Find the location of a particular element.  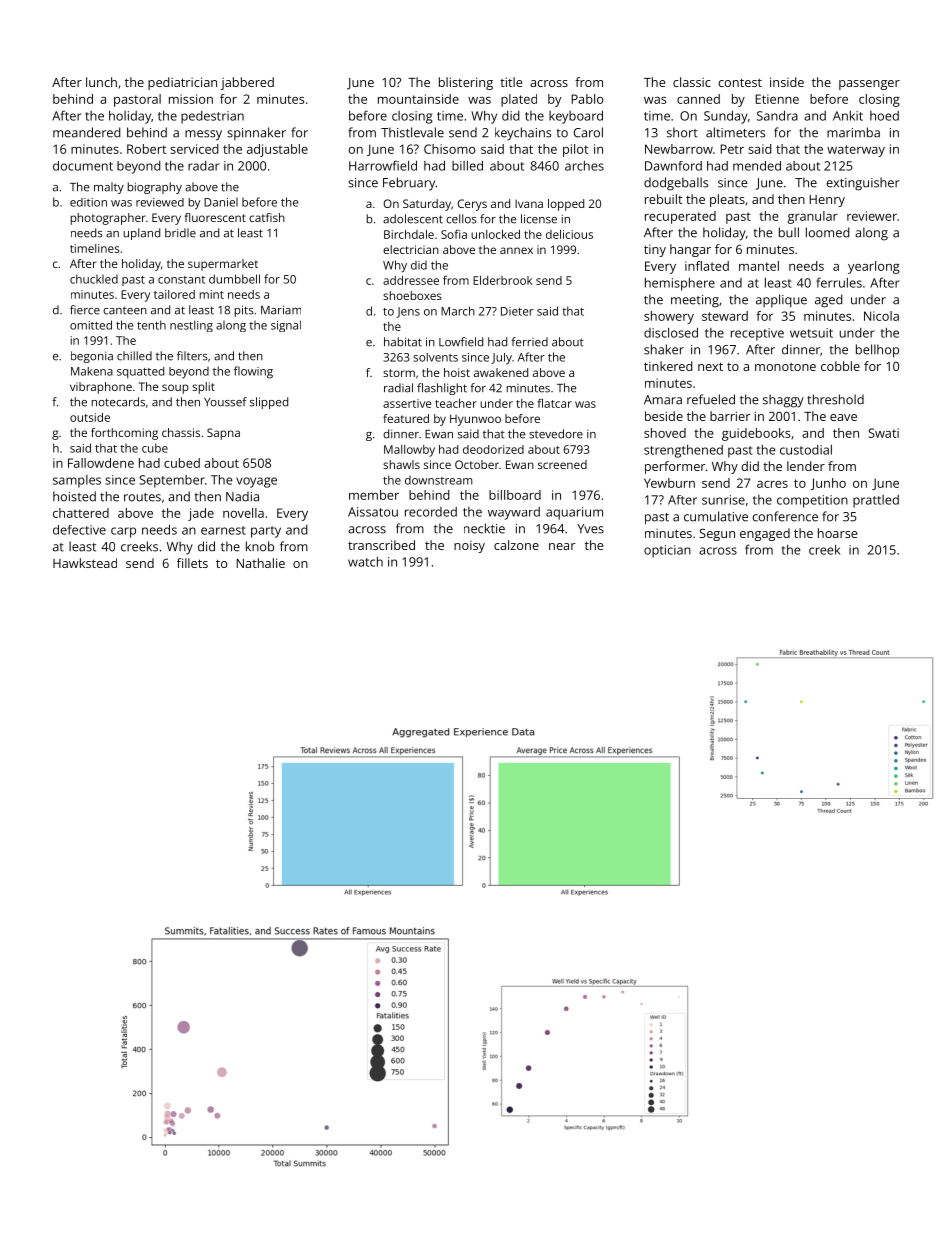

wetsuit is located at coordinates (811, 333).
